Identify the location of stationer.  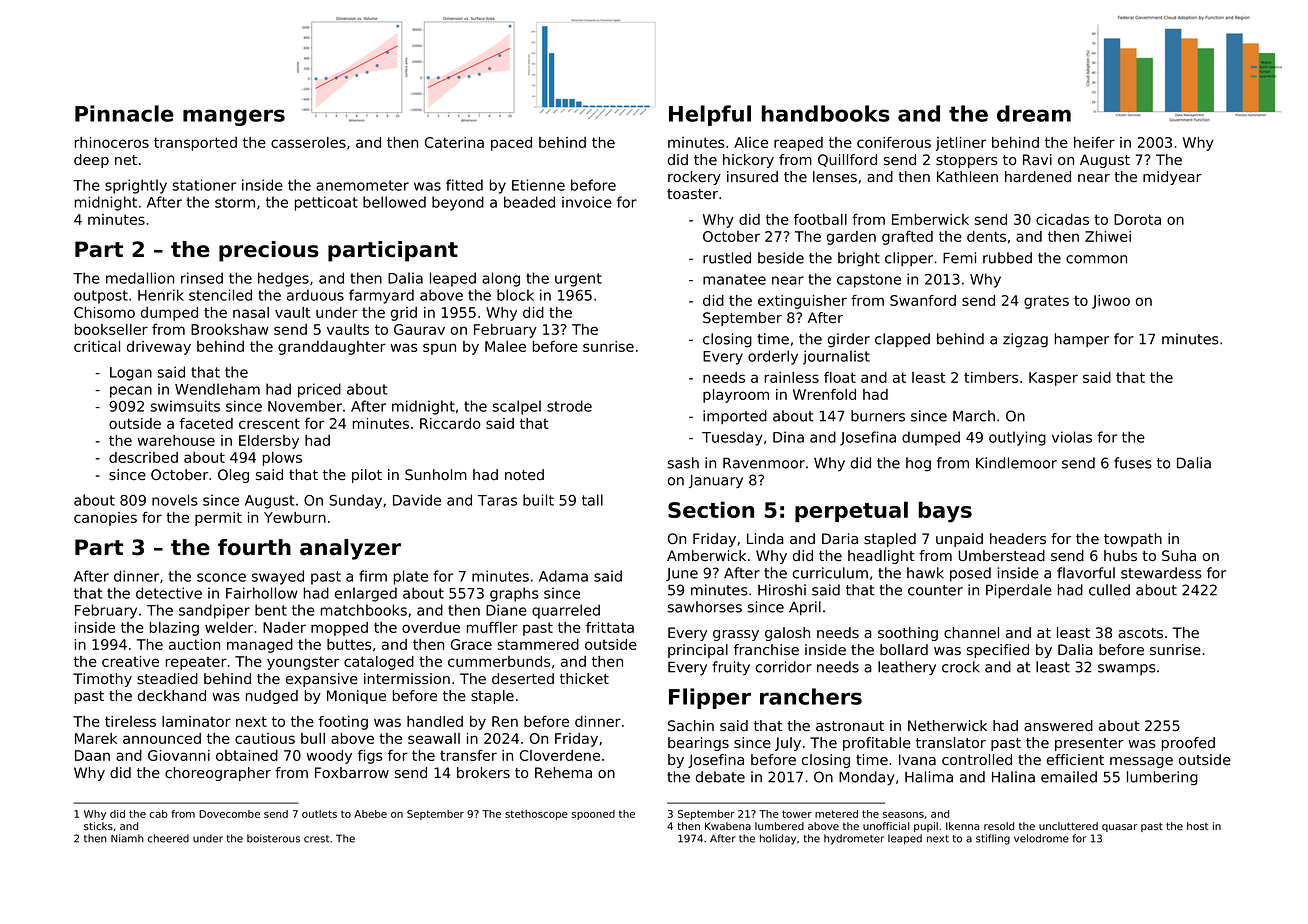
(204, 185).
